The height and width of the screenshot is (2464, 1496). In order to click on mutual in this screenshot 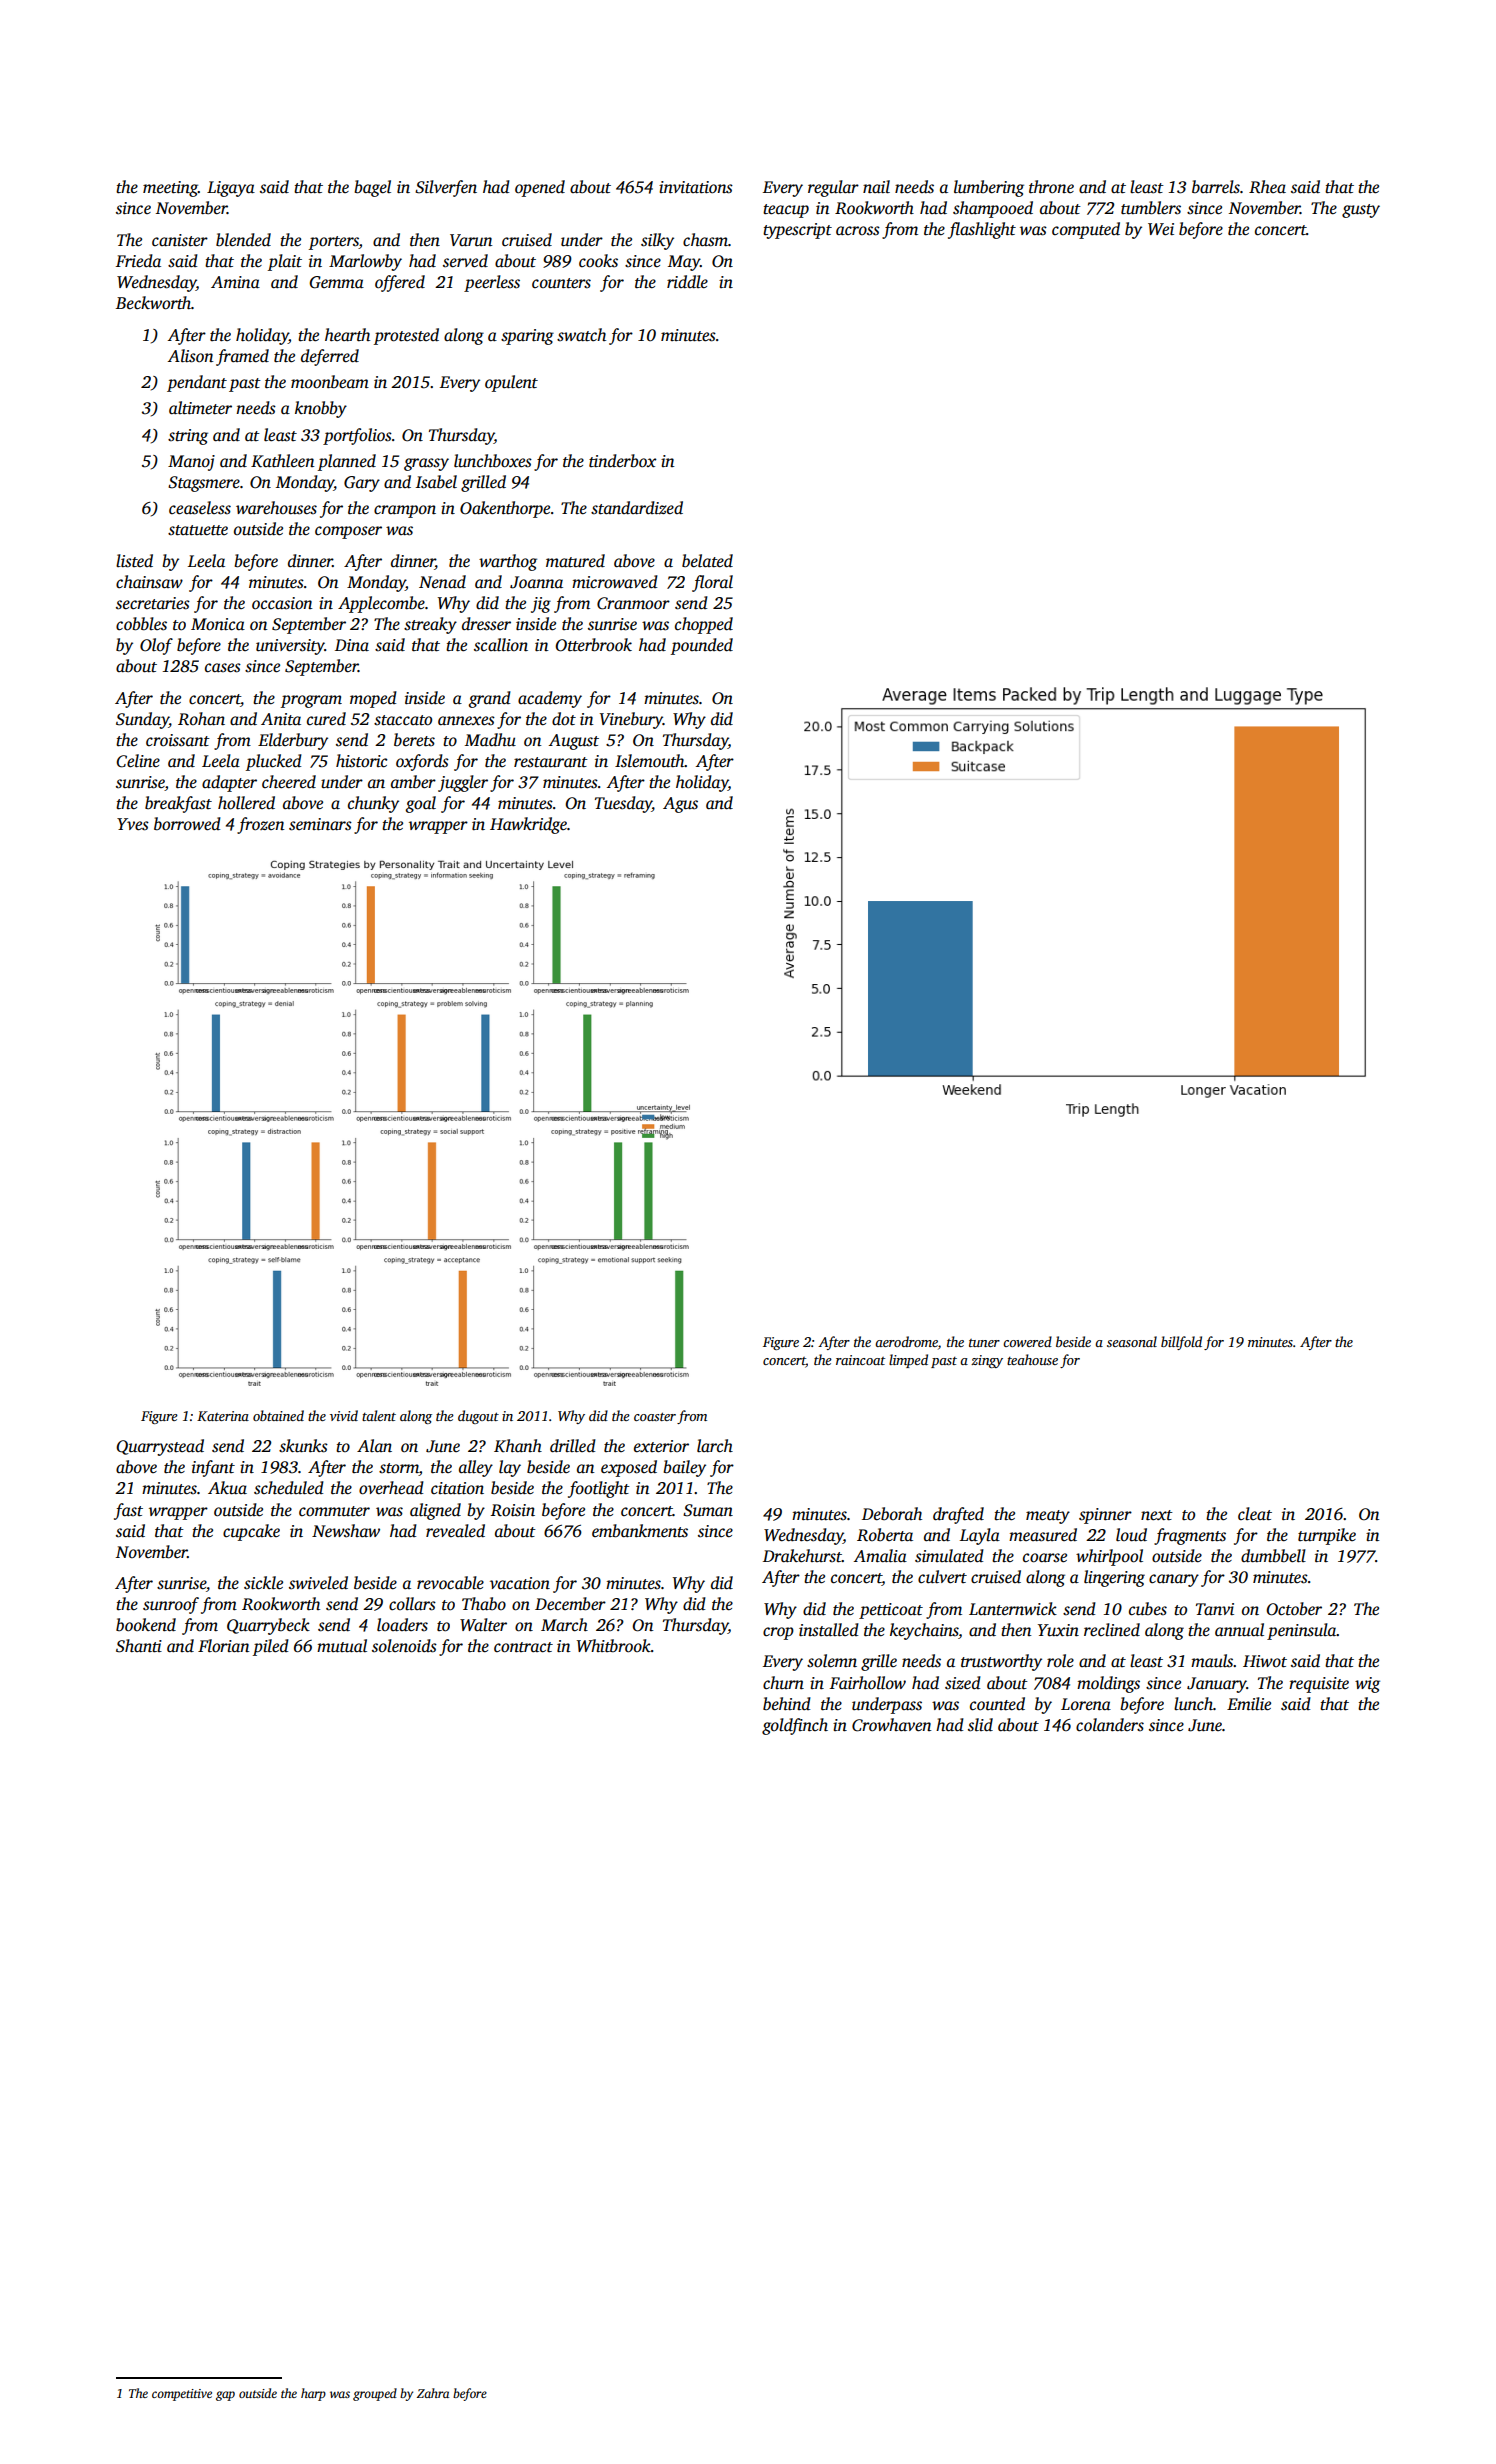, I will do `click(342, 1646)`.
